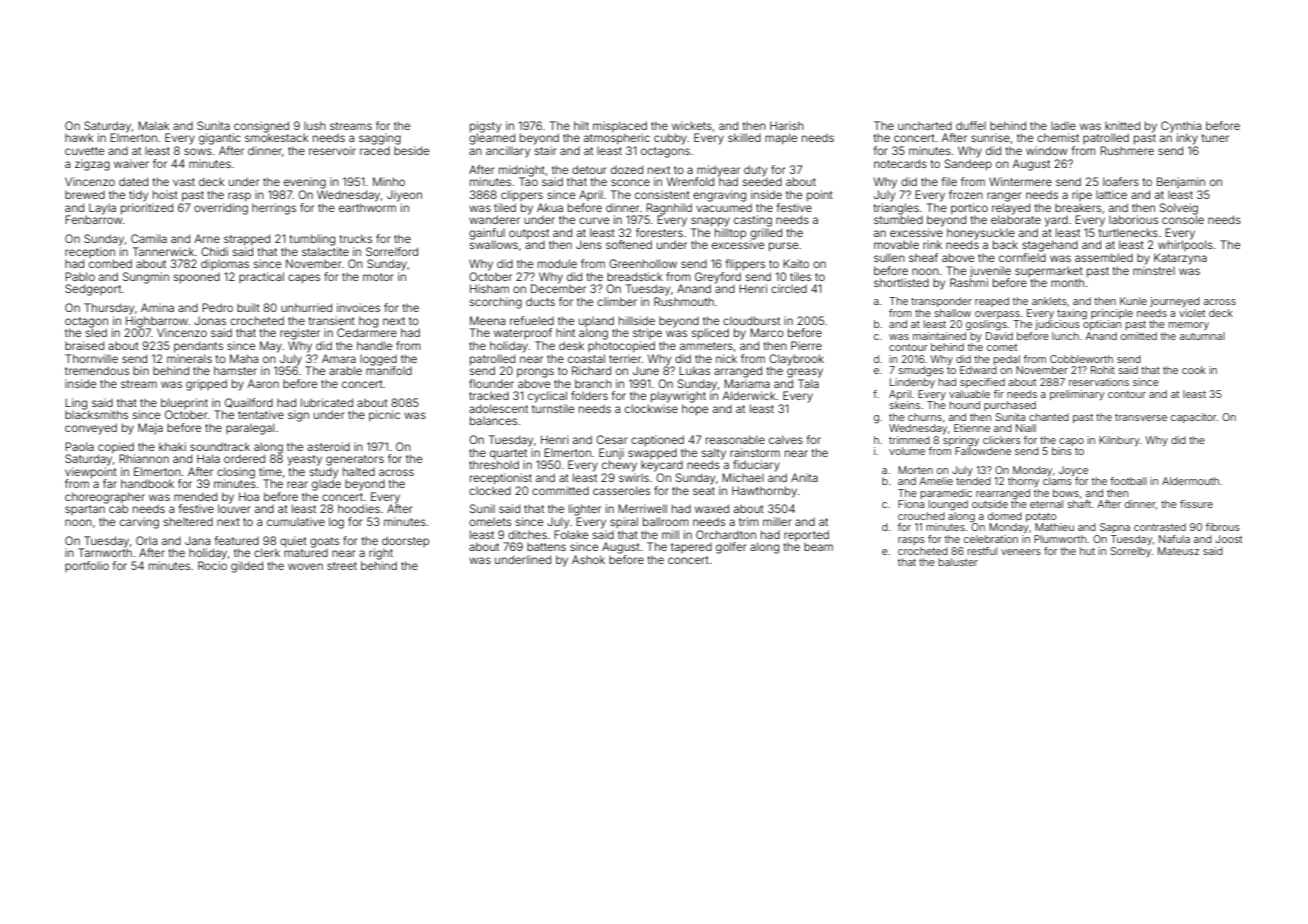  Describe the element at coordinates (958, 562) in the image. I see `baluster` at that location.
